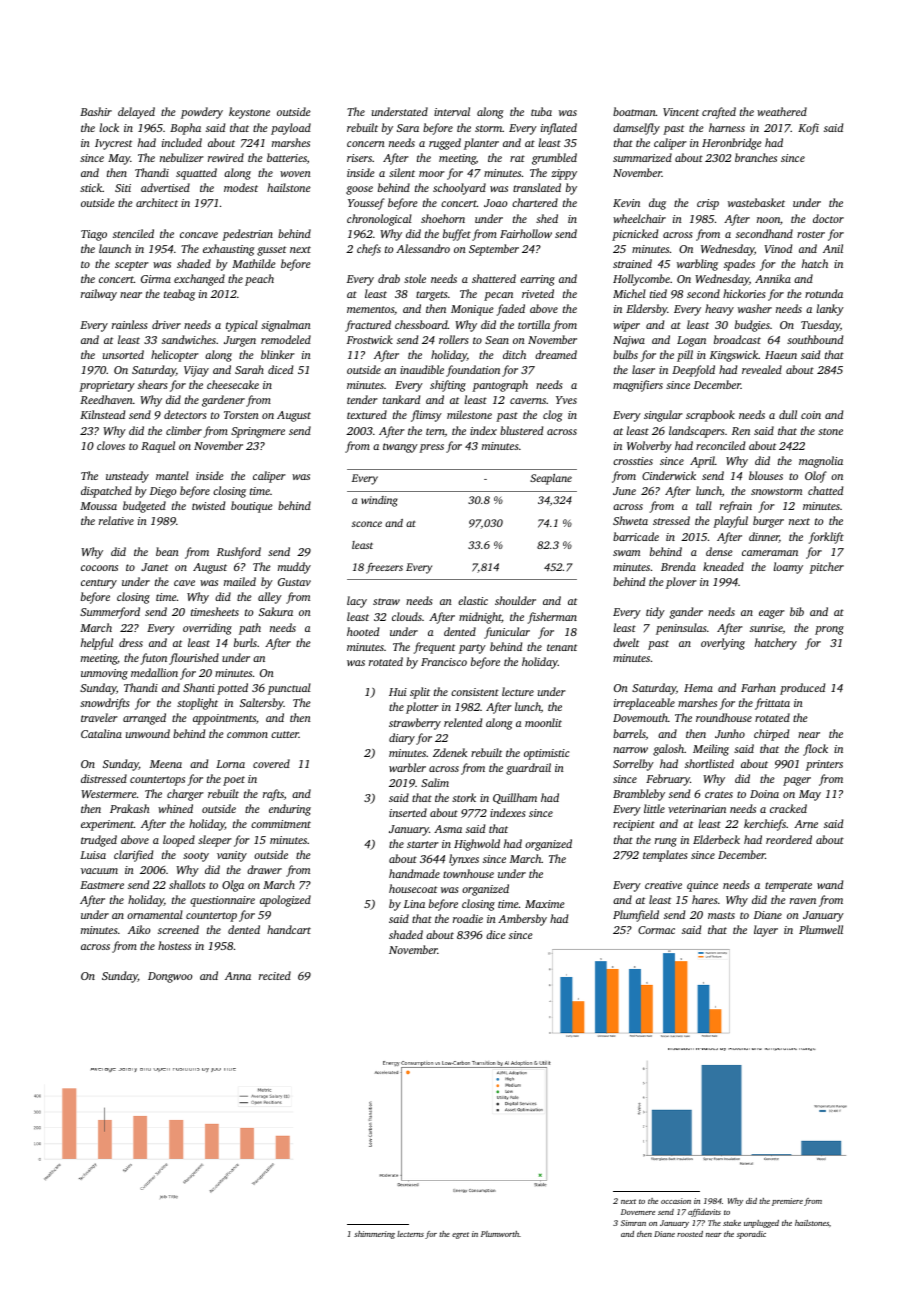 The image size is (924, 1308). Describe the element at coordinates (495, 203) in the screenshot. I see `Joao` at that location.
